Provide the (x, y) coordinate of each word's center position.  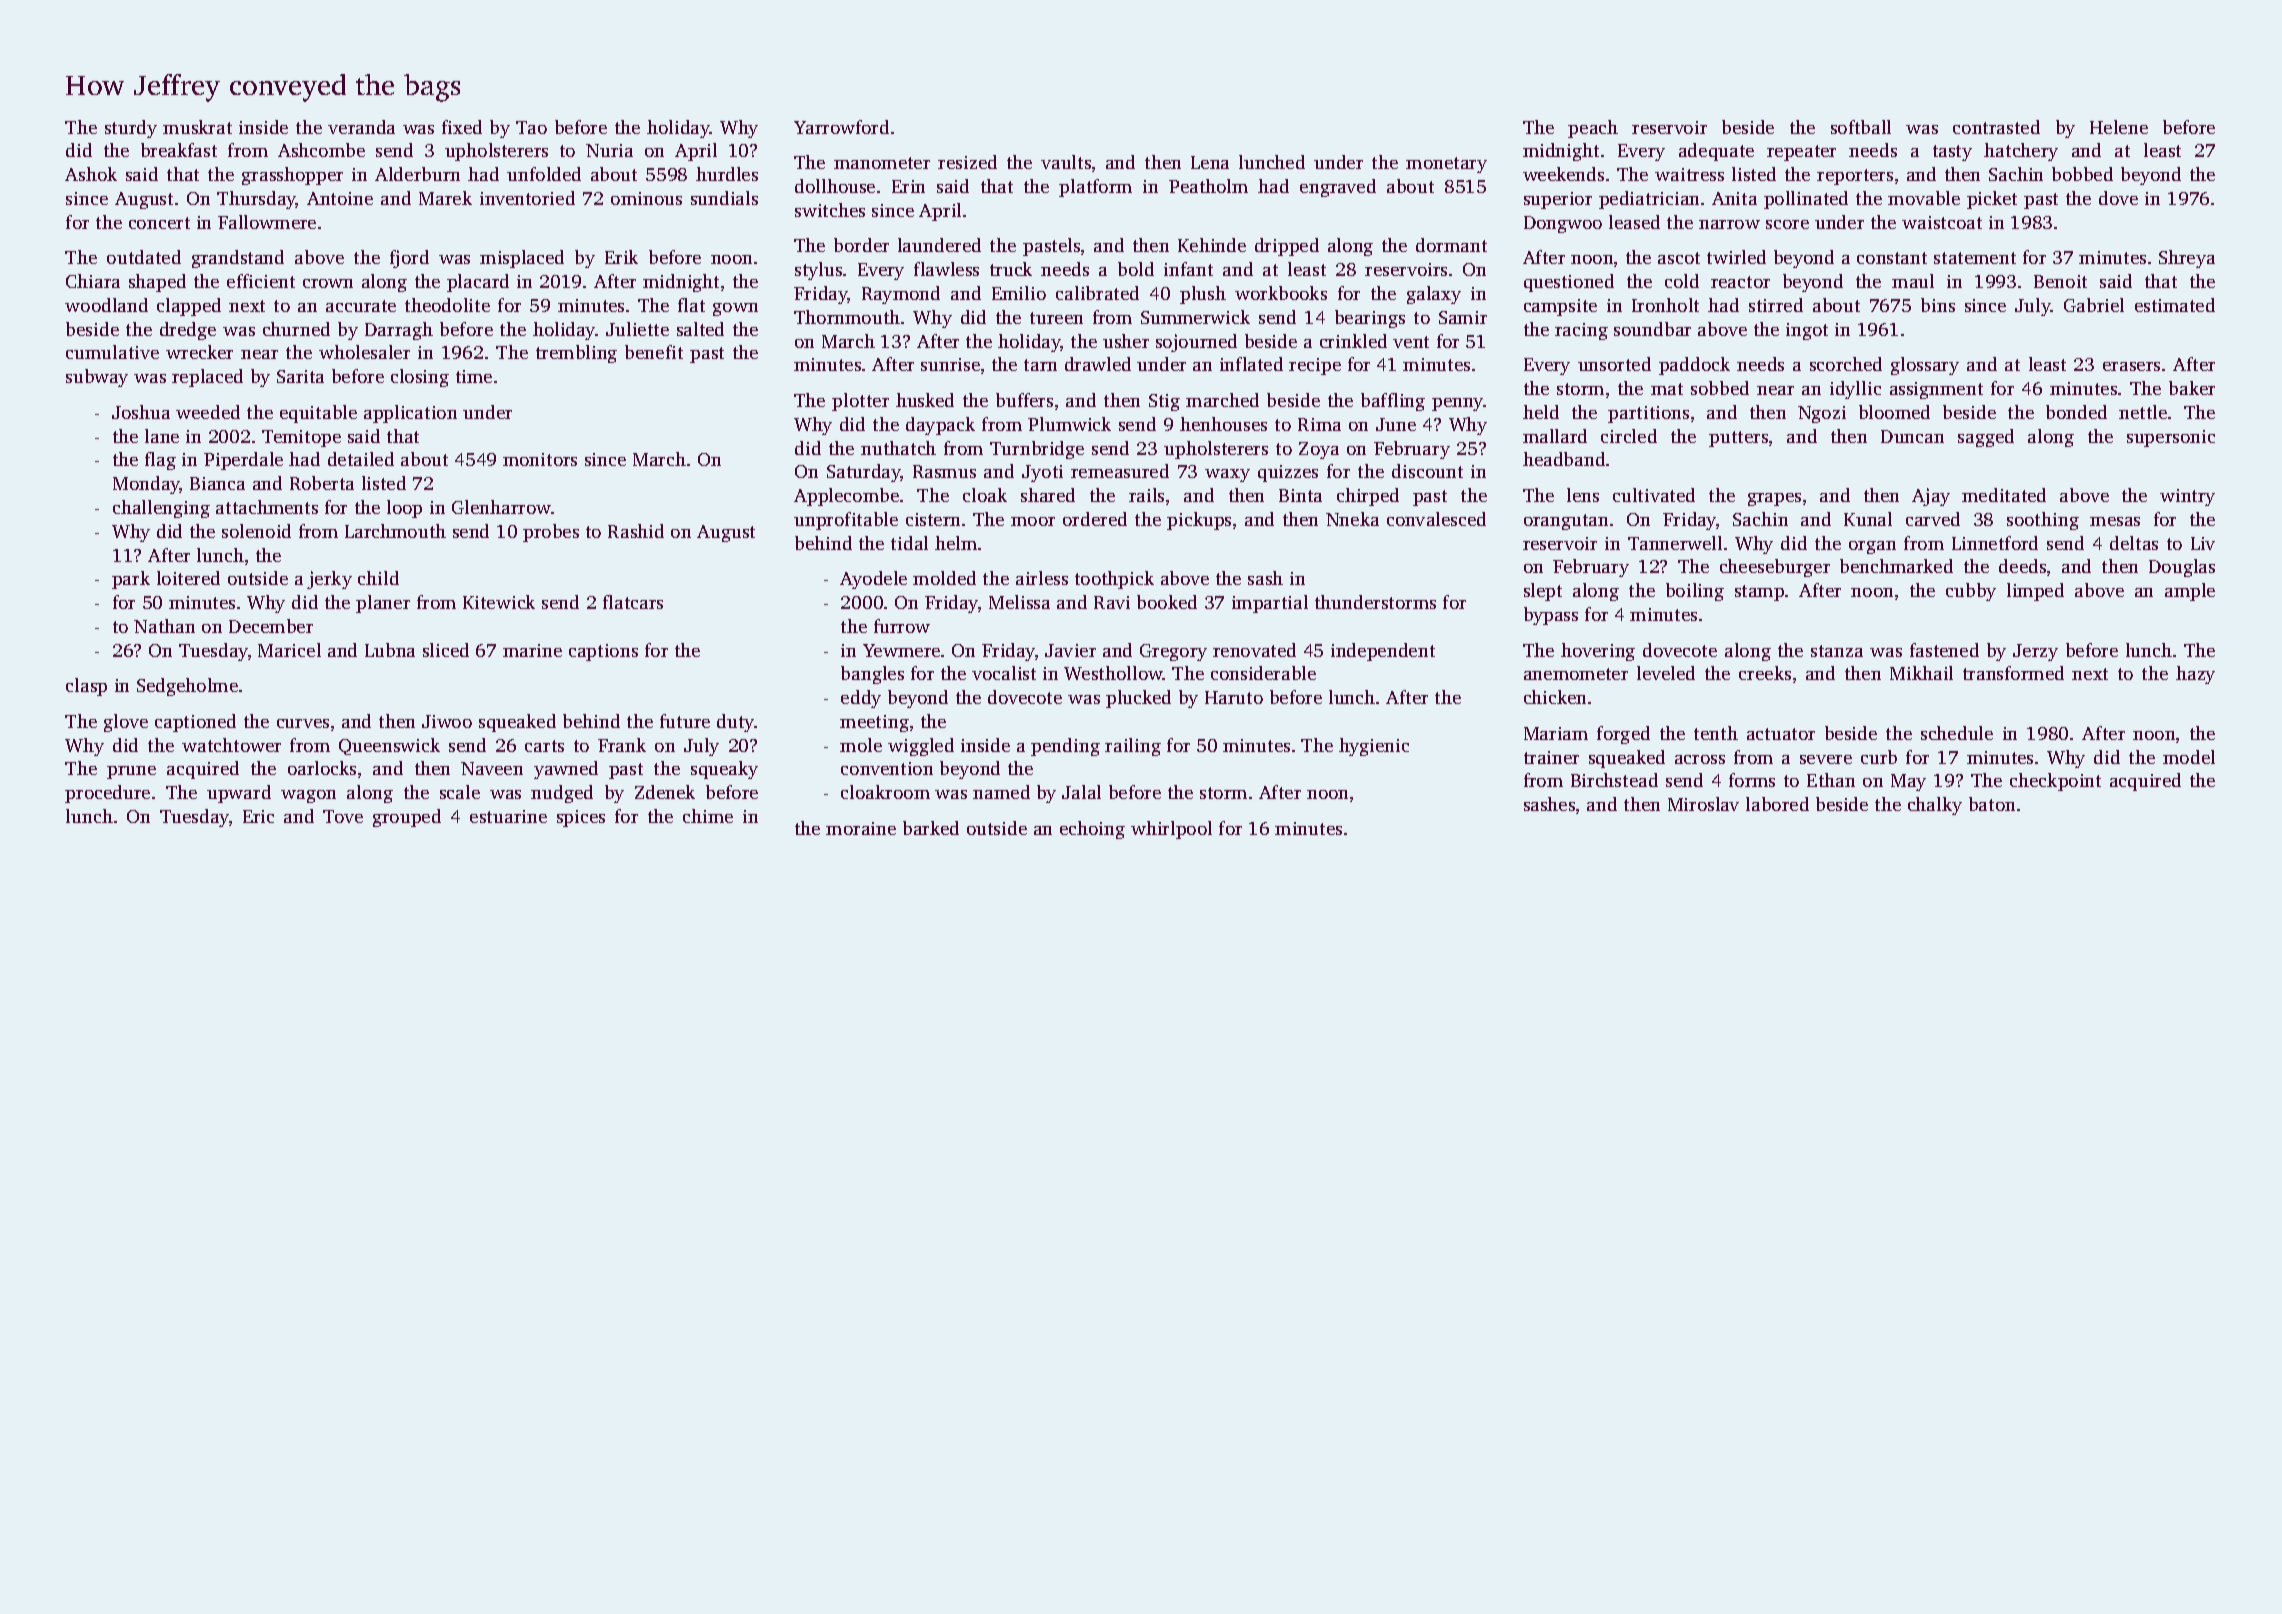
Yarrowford (841, 127)
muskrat (197, 127)
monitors (540, 459)
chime (708, 816)
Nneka (1352, 519)
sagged (1986, 438)
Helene (2119, 127)
